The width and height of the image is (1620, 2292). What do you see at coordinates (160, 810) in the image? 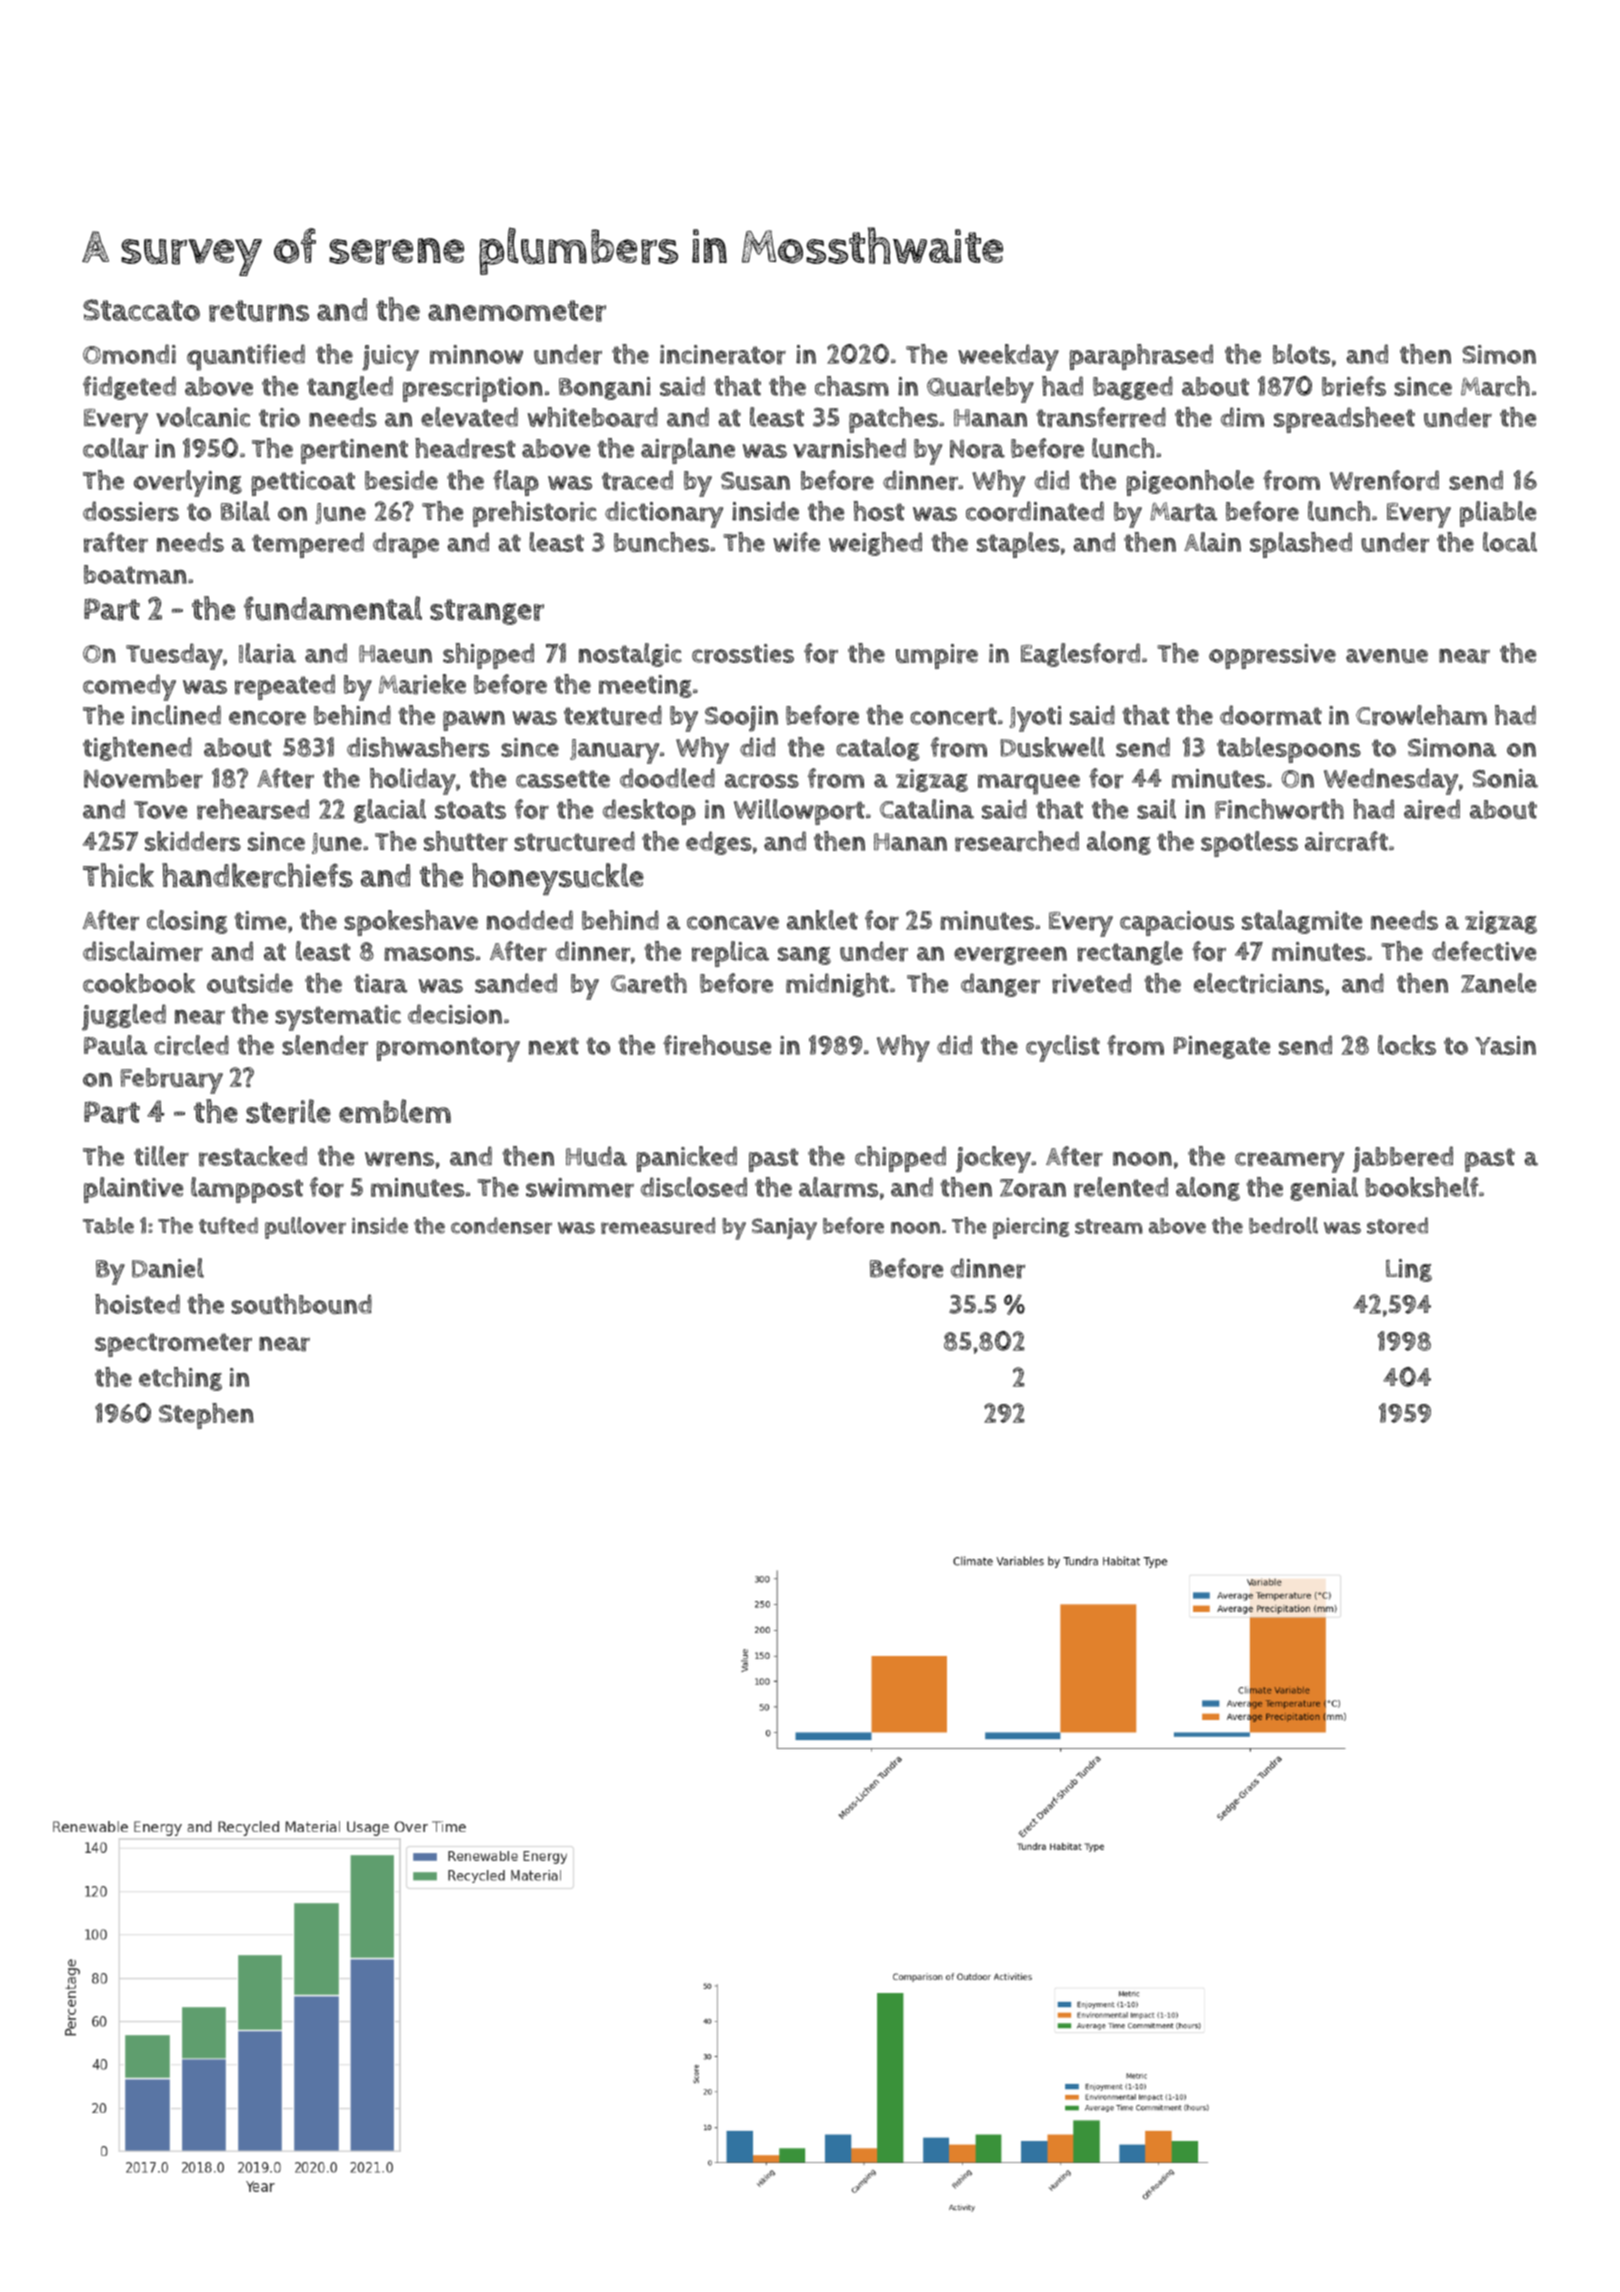
I see `Tove` at bounding box center [160, 810].
